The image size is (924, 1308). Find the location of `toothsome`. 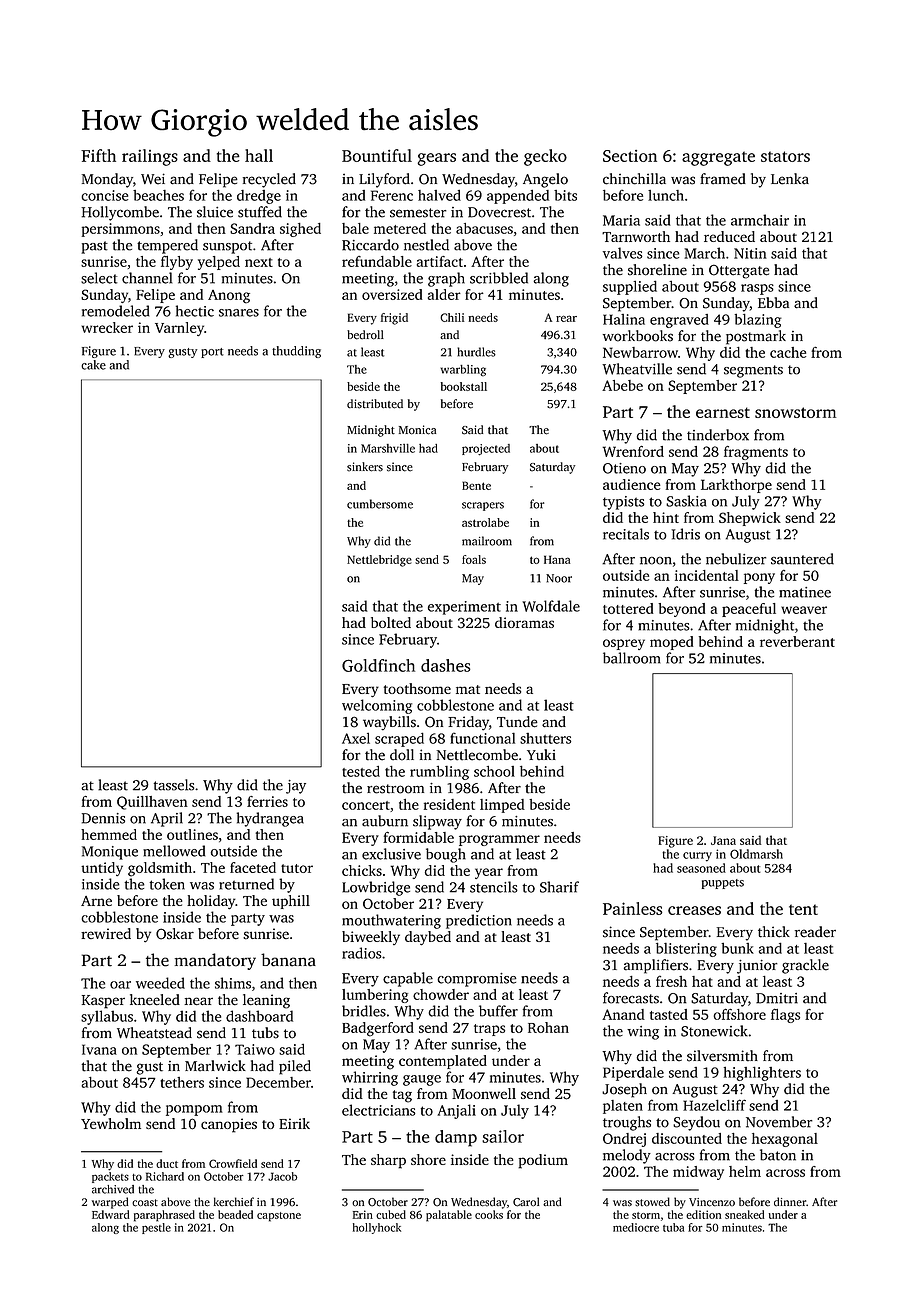

toothsome is located at coordinates (417, 688).
